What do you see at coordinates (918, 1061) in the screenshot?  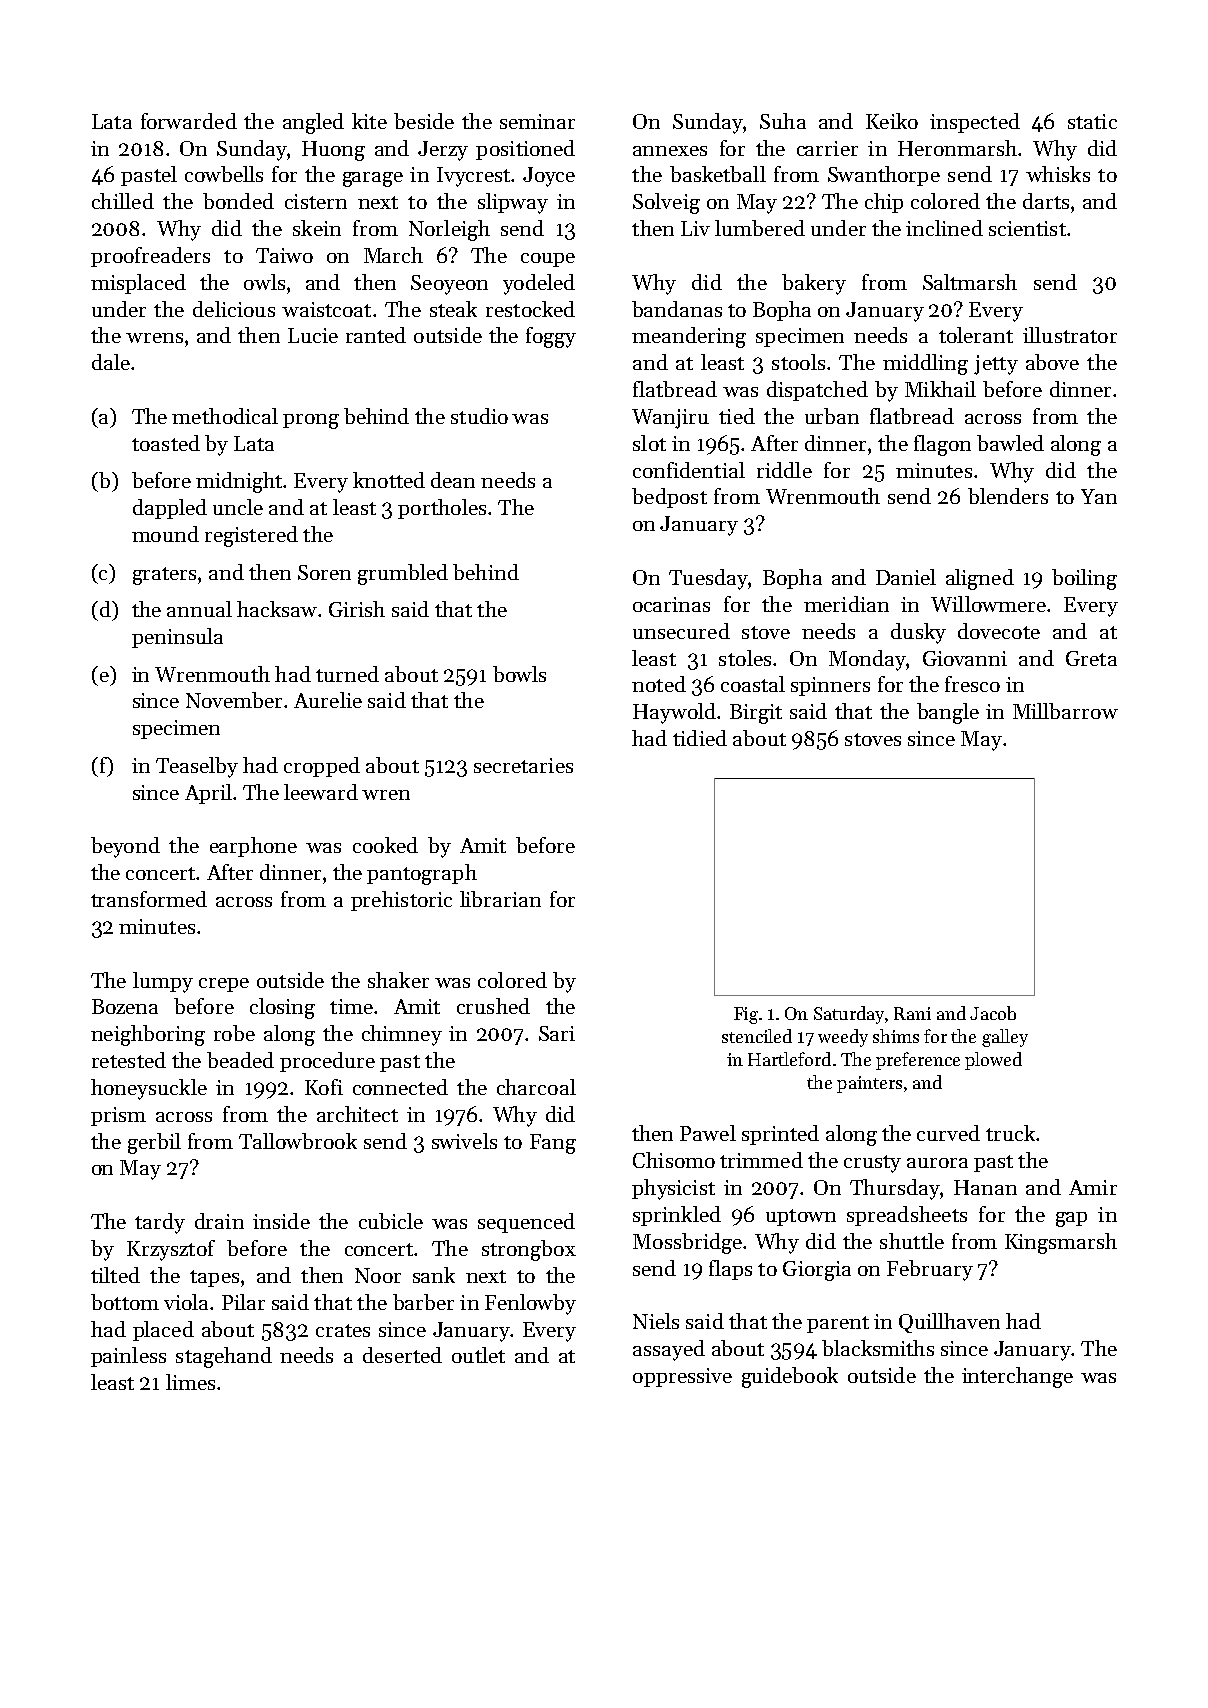 I see `preference` at bounding box center [918, 1061].
